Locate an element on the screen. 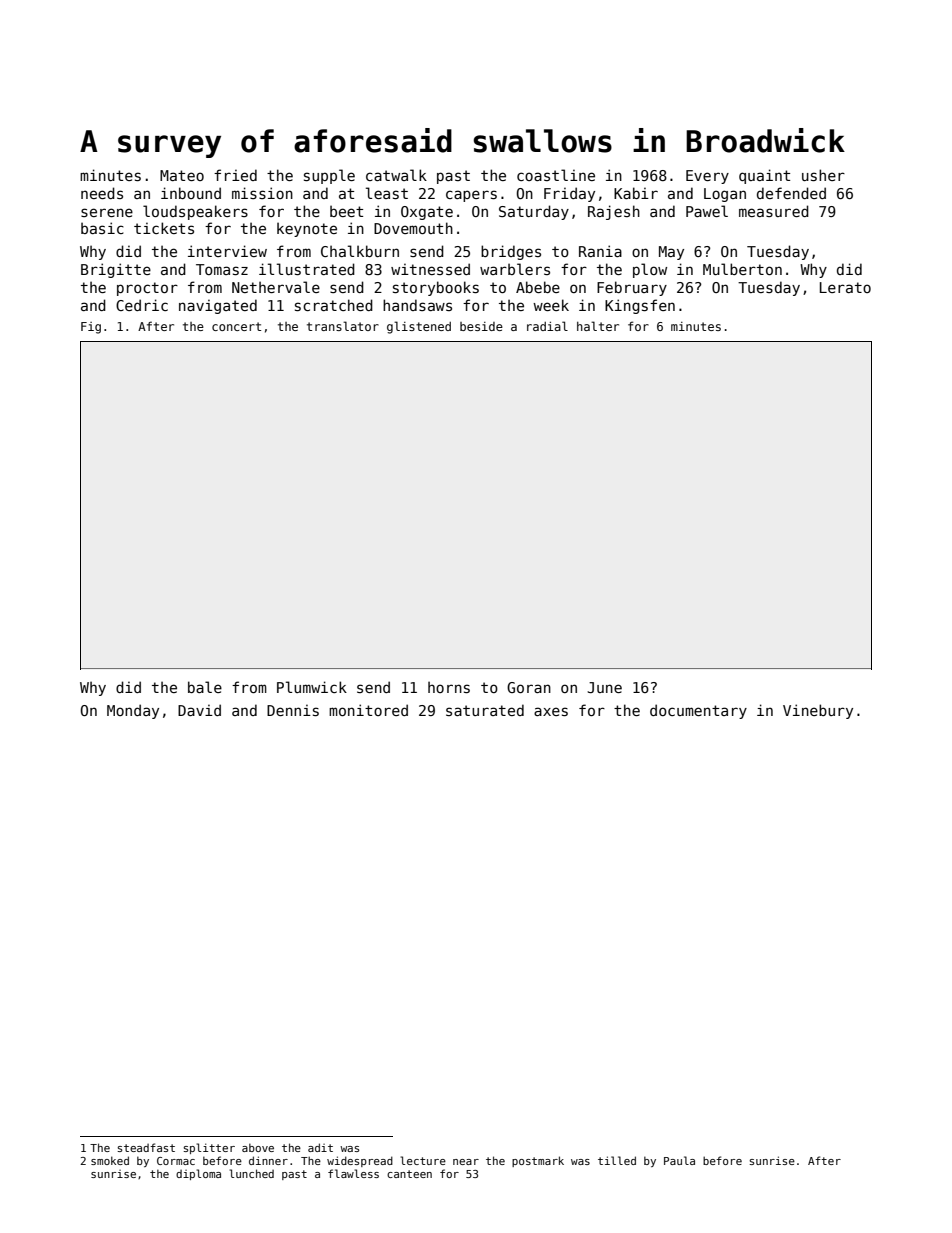 Image resolution: width=952 pixels, height=1233 pixels. Vinebury is located at coordinates (818, 711).
